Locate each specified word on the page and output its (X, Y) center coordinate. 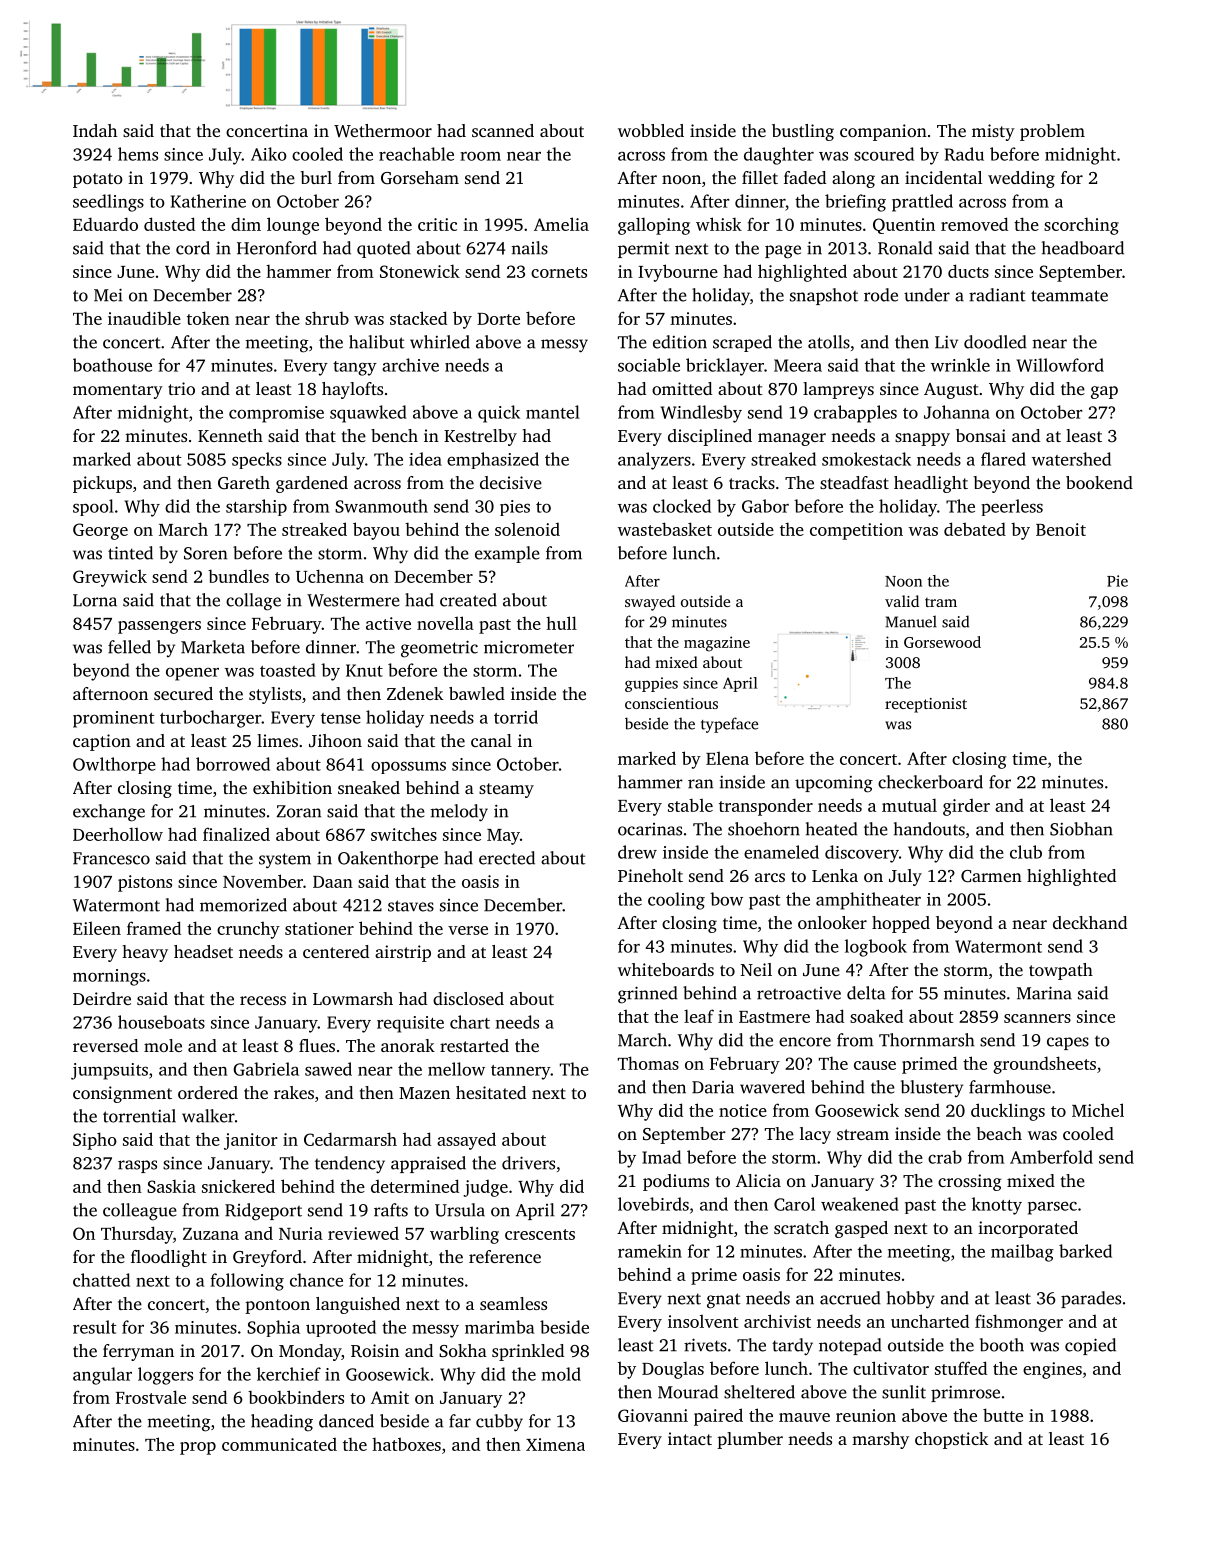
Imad (661, 1157)
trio (181, 388)
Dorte (498, 319)
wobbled (651, 130)
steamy (506, 790)
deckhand (1090, 922)
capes (1068, 1043)
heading (282, 1423)
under (927, 295)
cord (193, 248)
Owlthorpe (114, 765)
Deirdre (102, 998)
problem (1052, 132)
